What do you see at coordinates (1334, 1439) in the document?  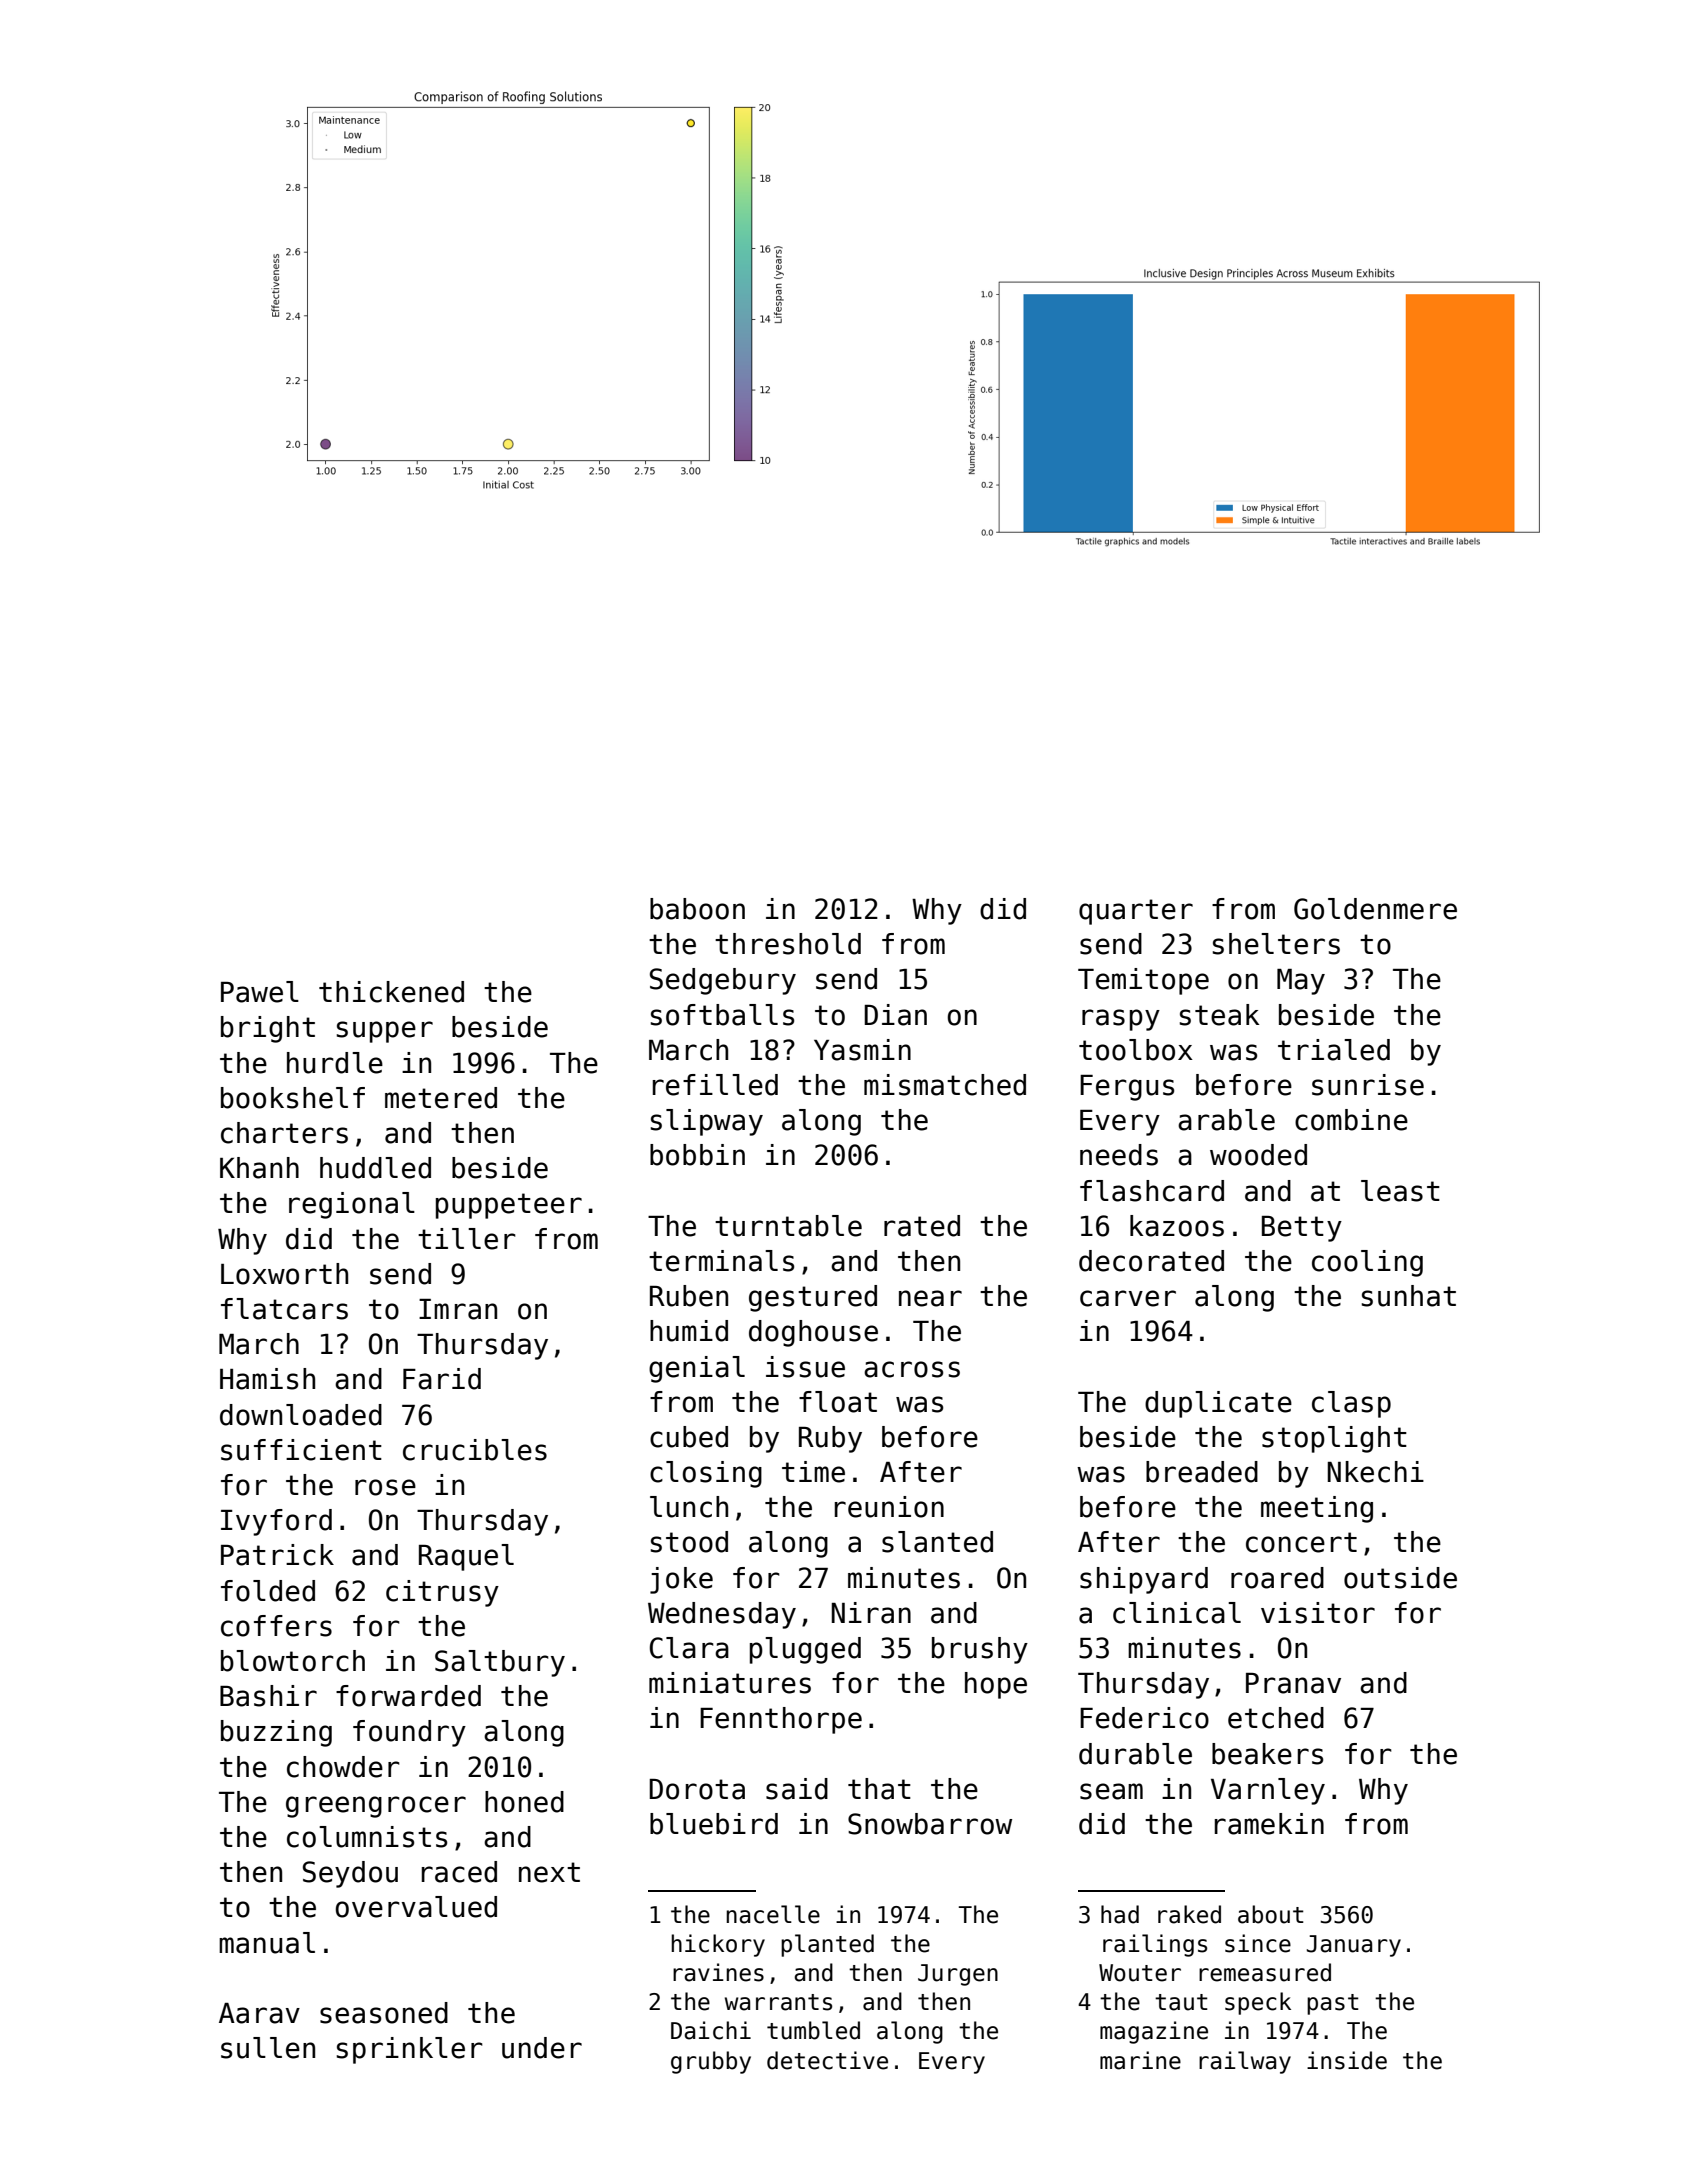 I see `stoplight` at bounding box center [1334, 1439].
